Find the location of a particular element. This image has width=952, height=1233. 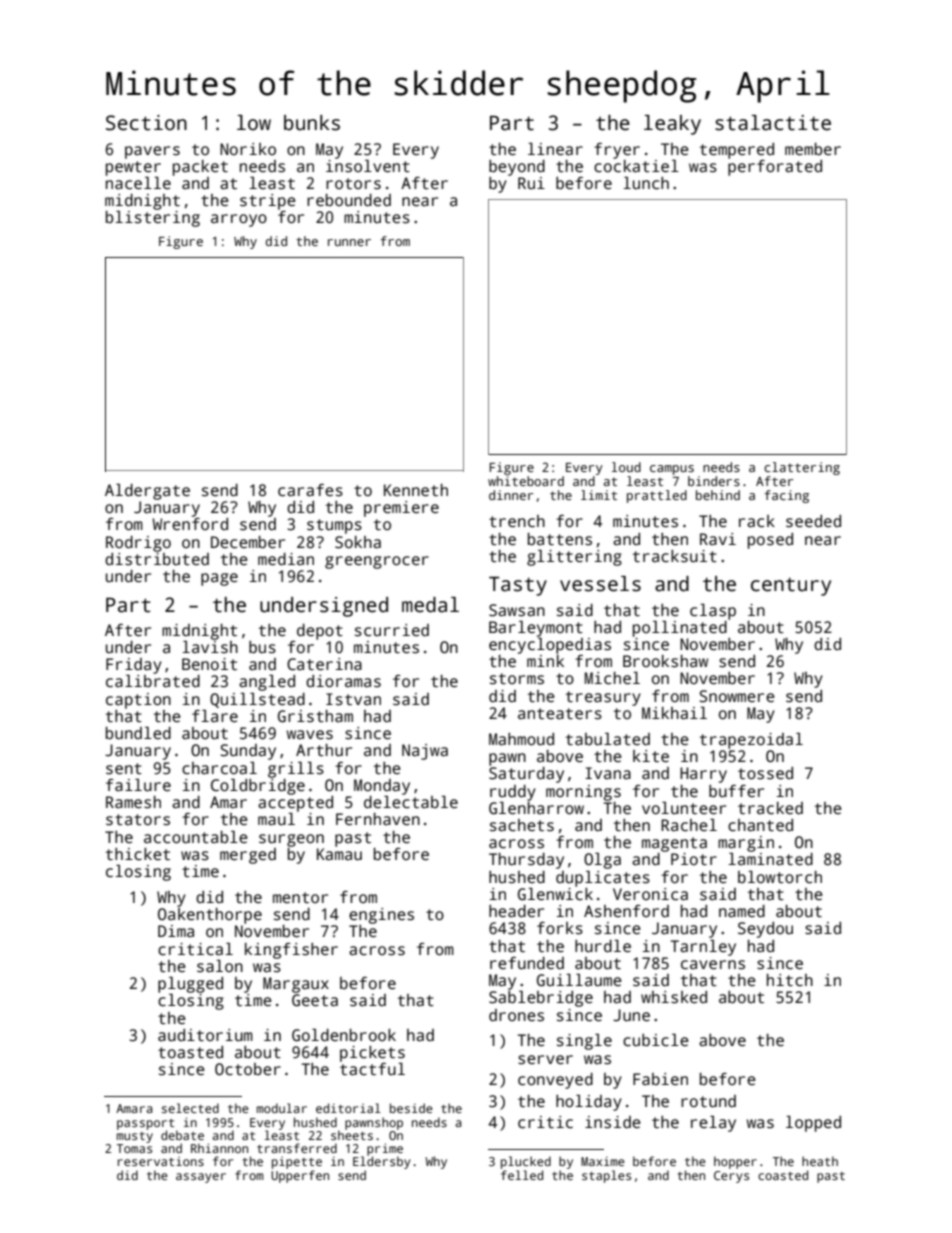

carafes is located at coordinates (310, 490).
